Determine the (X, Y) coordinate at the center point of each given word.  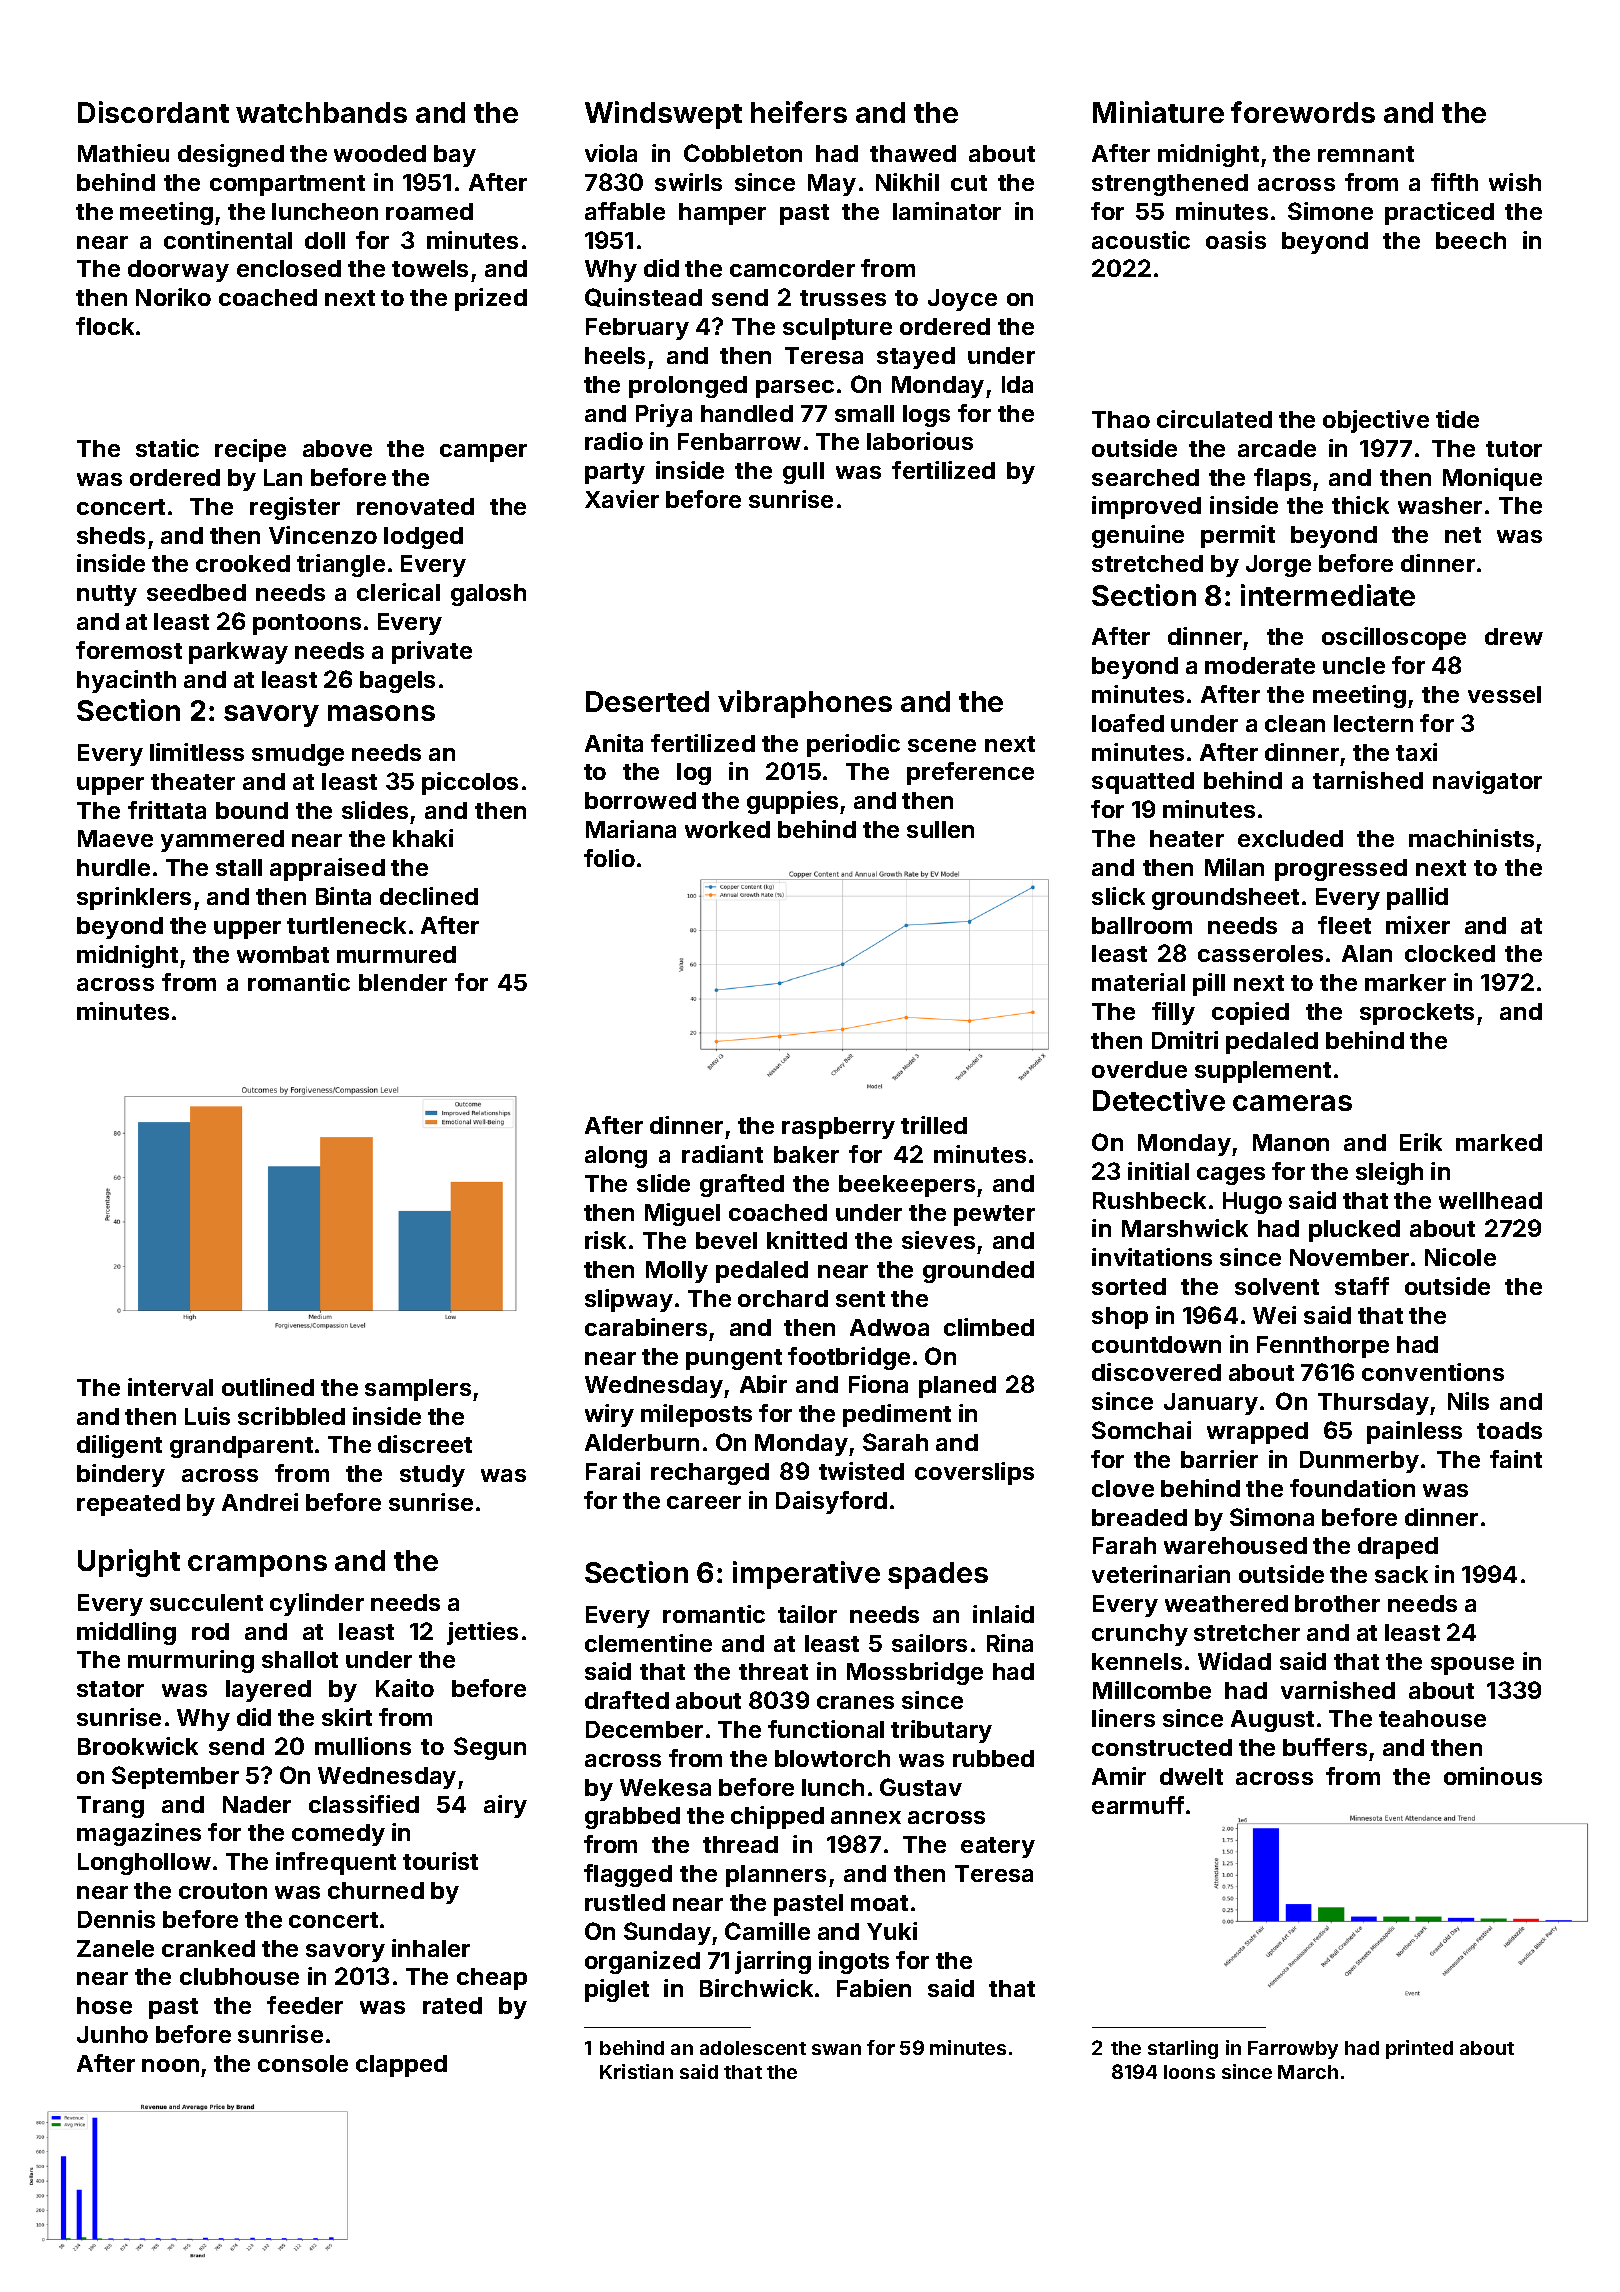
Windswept (663, 115)
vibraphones (805, 704)
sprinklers (134, 898)
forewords (1303, 112)
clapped (401, 2066)
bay (455, 156)
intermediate (1328, 595)
